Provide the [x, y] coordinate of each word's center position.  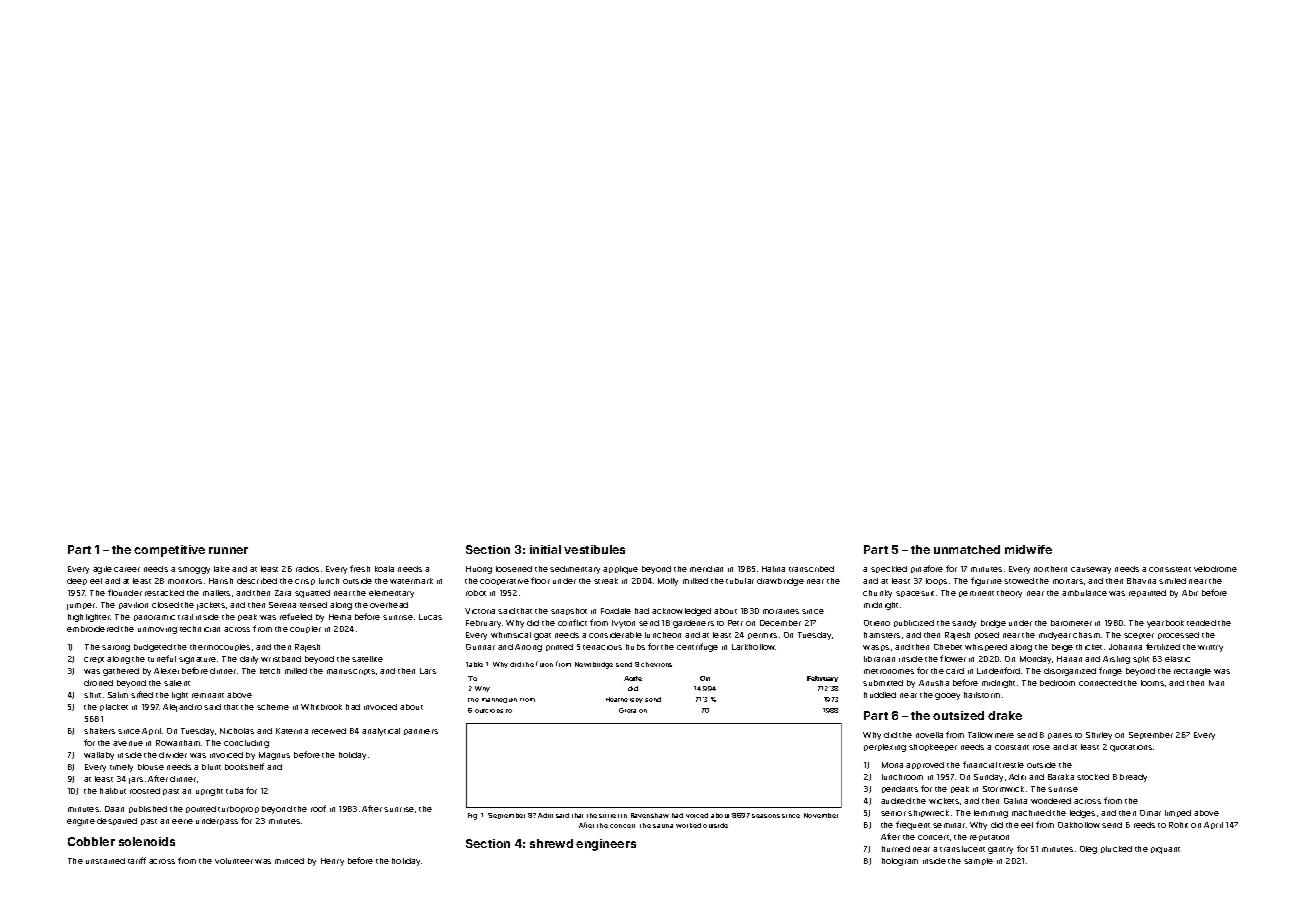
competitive [169, 551]
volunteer [234, 861]
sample [978, 861]
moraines [781, 611]
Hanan [1069, 659]
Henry [332, 862]
